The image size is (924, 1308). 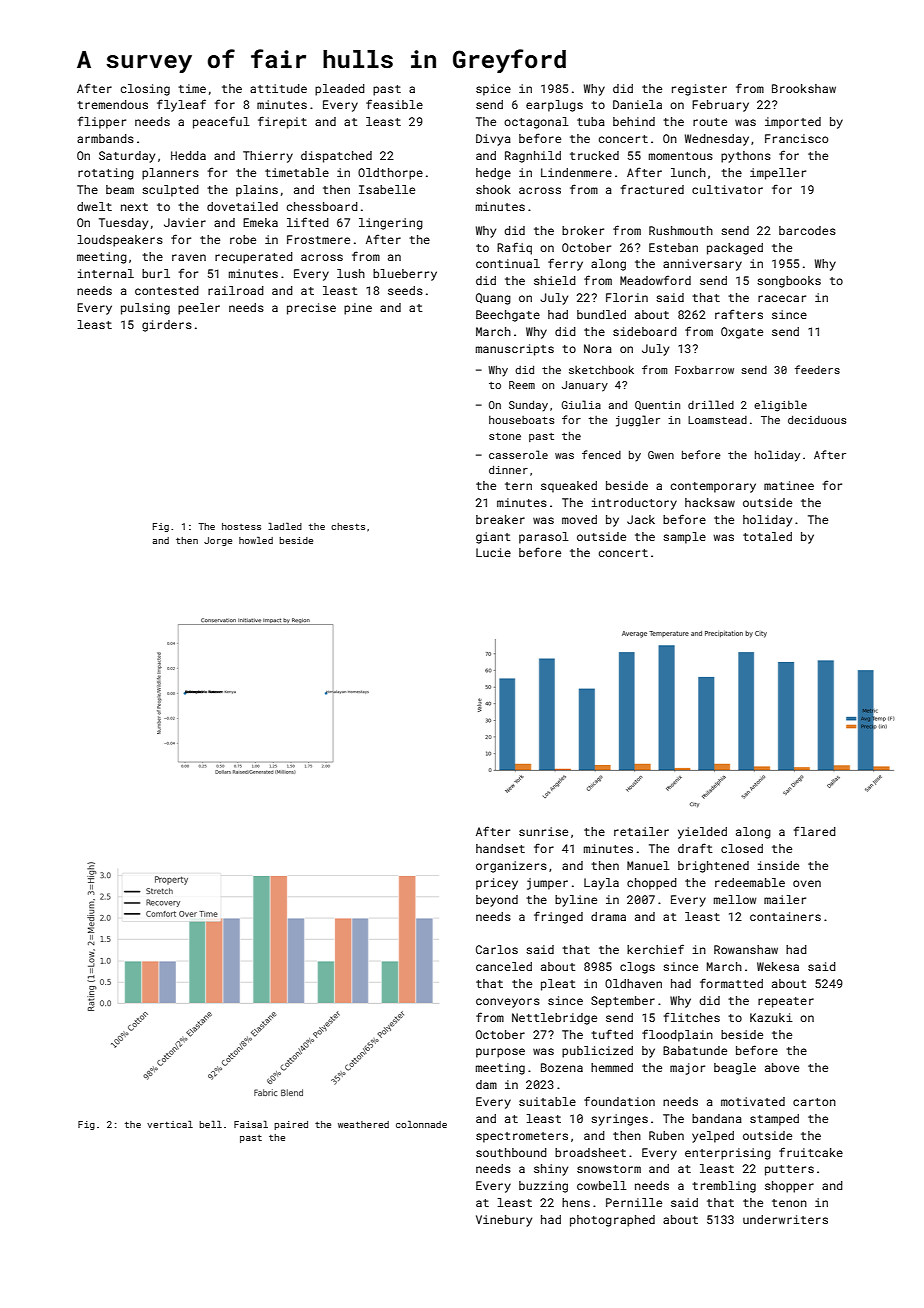 I want to click on chopped, so click(x=652, y=884).
